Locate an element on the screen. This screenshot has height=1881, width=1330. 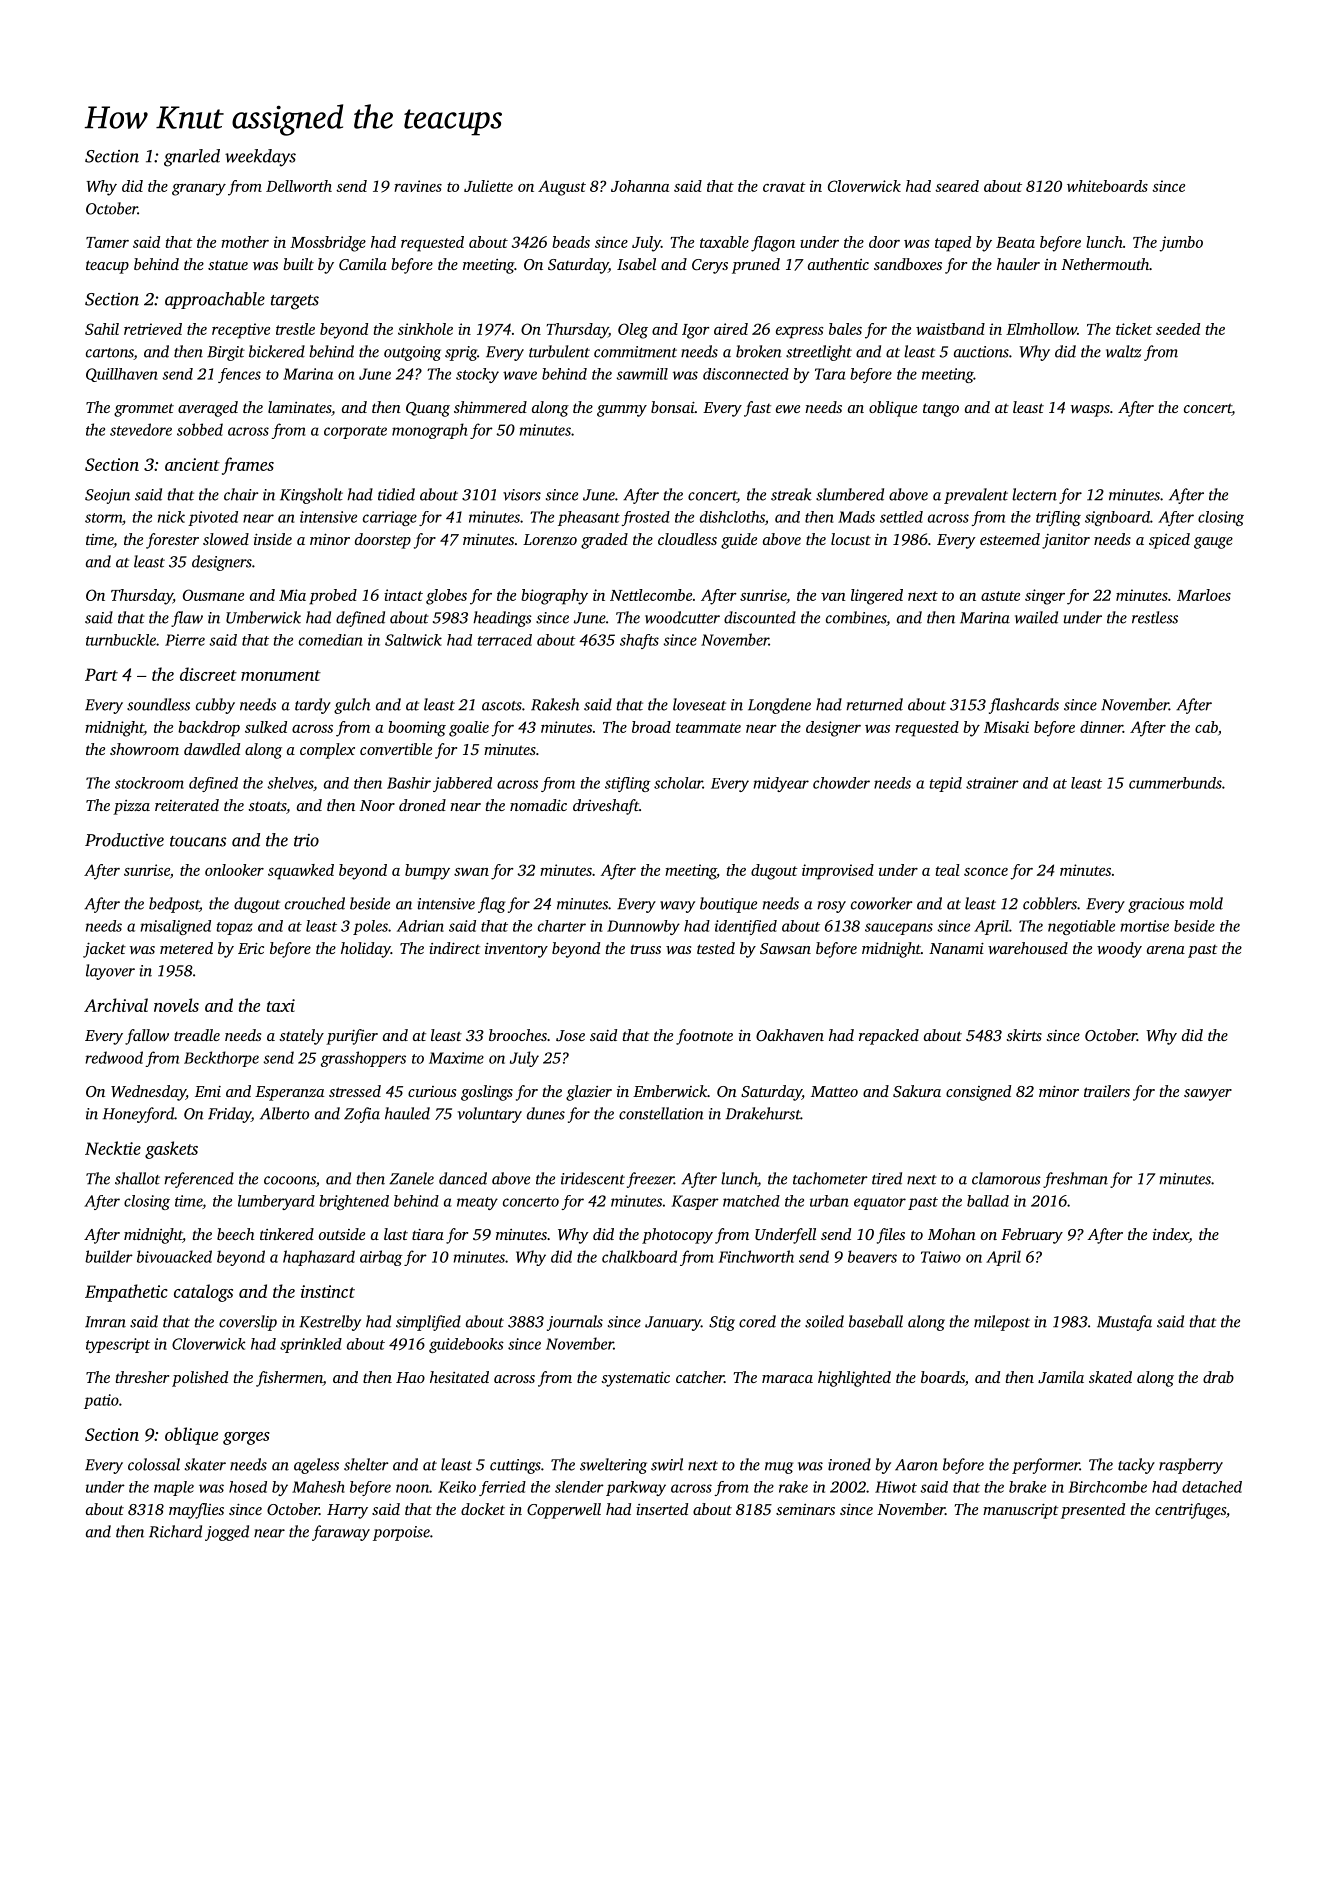
sweltering is located at coordinates (613, 1466).
